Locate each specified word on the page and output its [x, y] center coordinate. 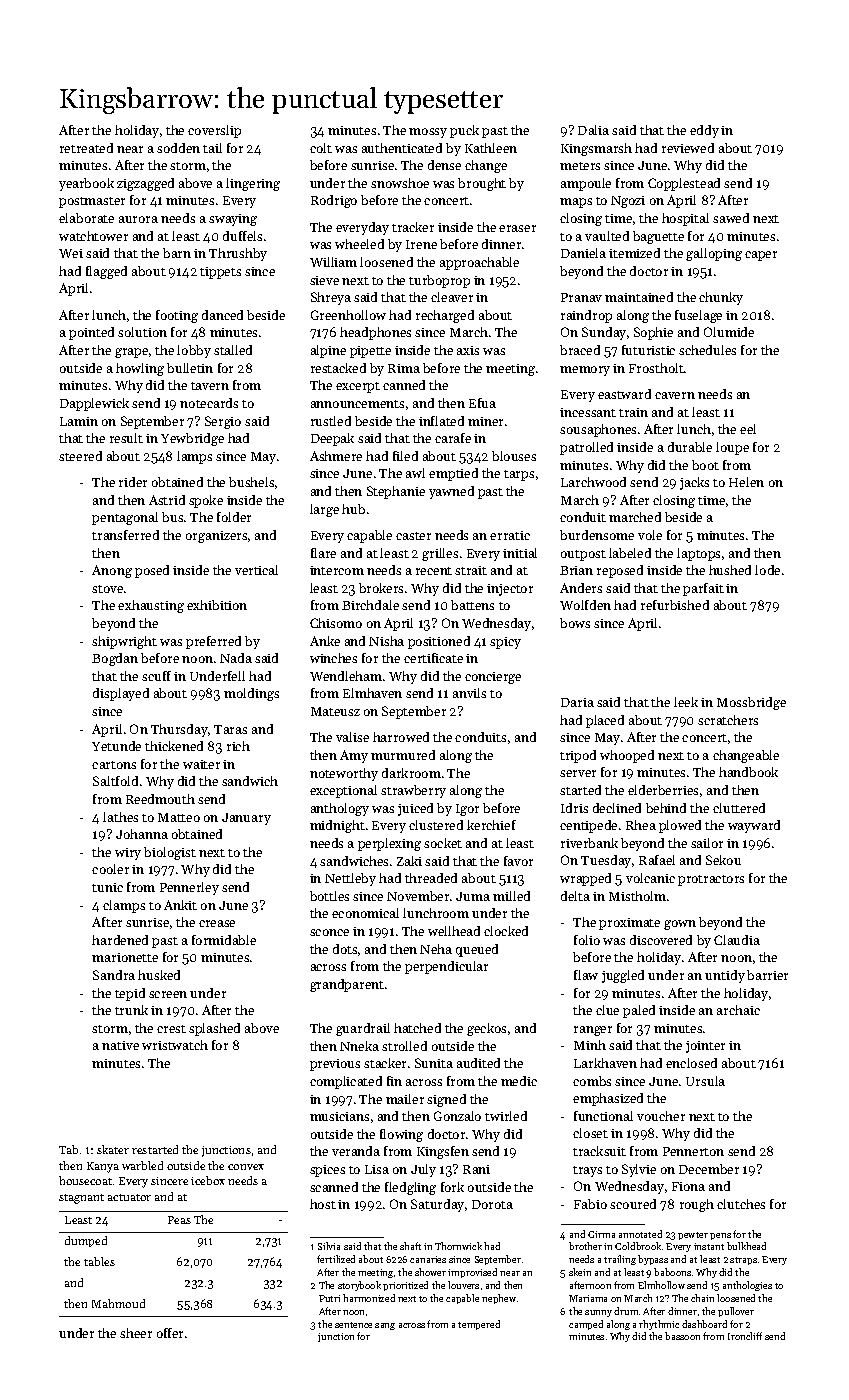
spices [327, 1171]
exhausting [151, 606]
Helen [746, 482]
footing [177, 316]
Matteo [179, 817]
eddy [704, 131]
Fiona [688, 1186]
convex [246, 1167]
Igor [467, 810]
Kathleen [491, 148]
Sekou [723, 860]
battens [472, 605]
